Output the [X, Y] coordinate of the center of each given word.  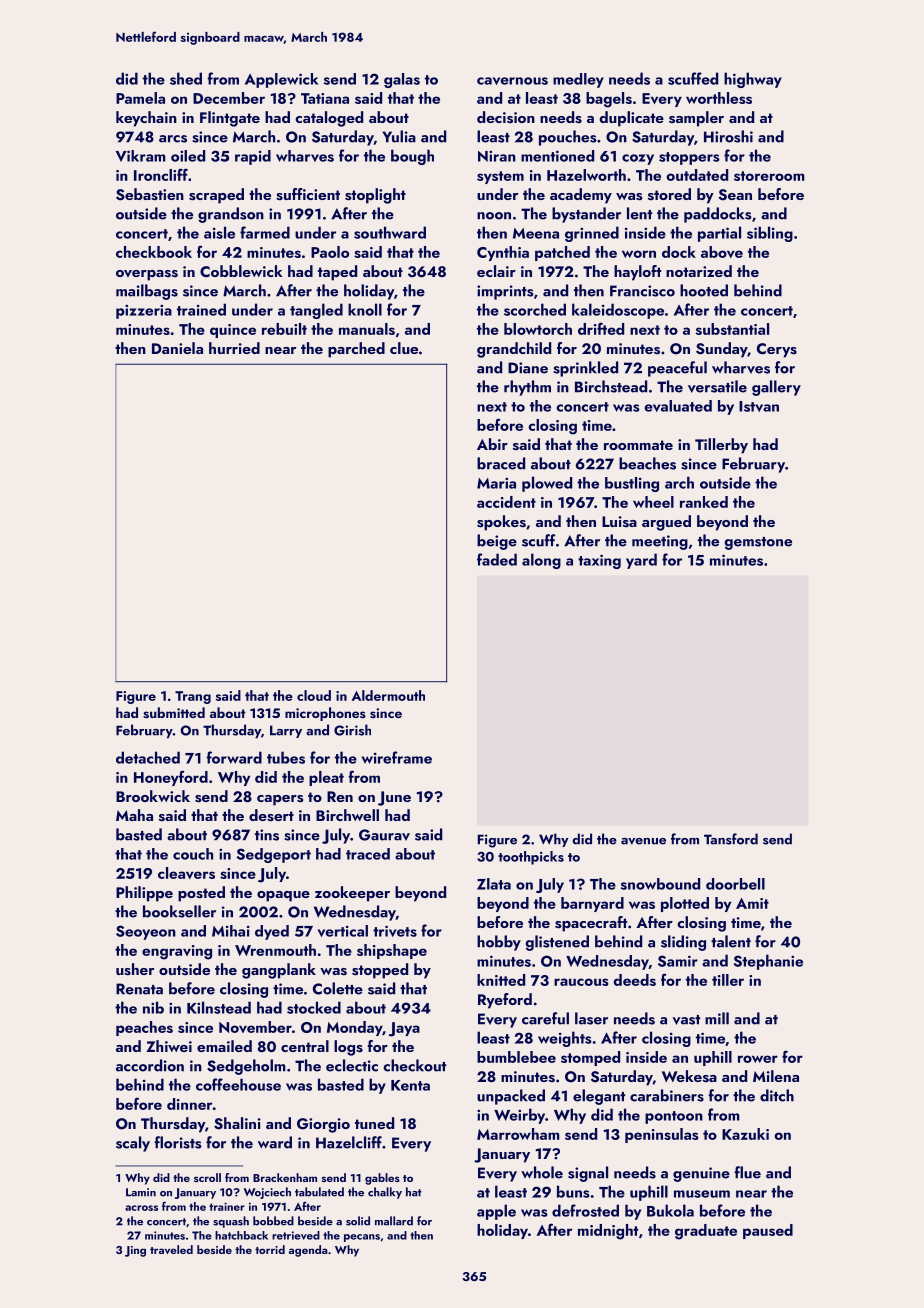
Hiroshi [728, 136]
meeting [660, 542]
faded [497, 559]
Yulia [399, 136]
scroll [207, 1177]
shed [186, 78]
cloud [314, 695]
